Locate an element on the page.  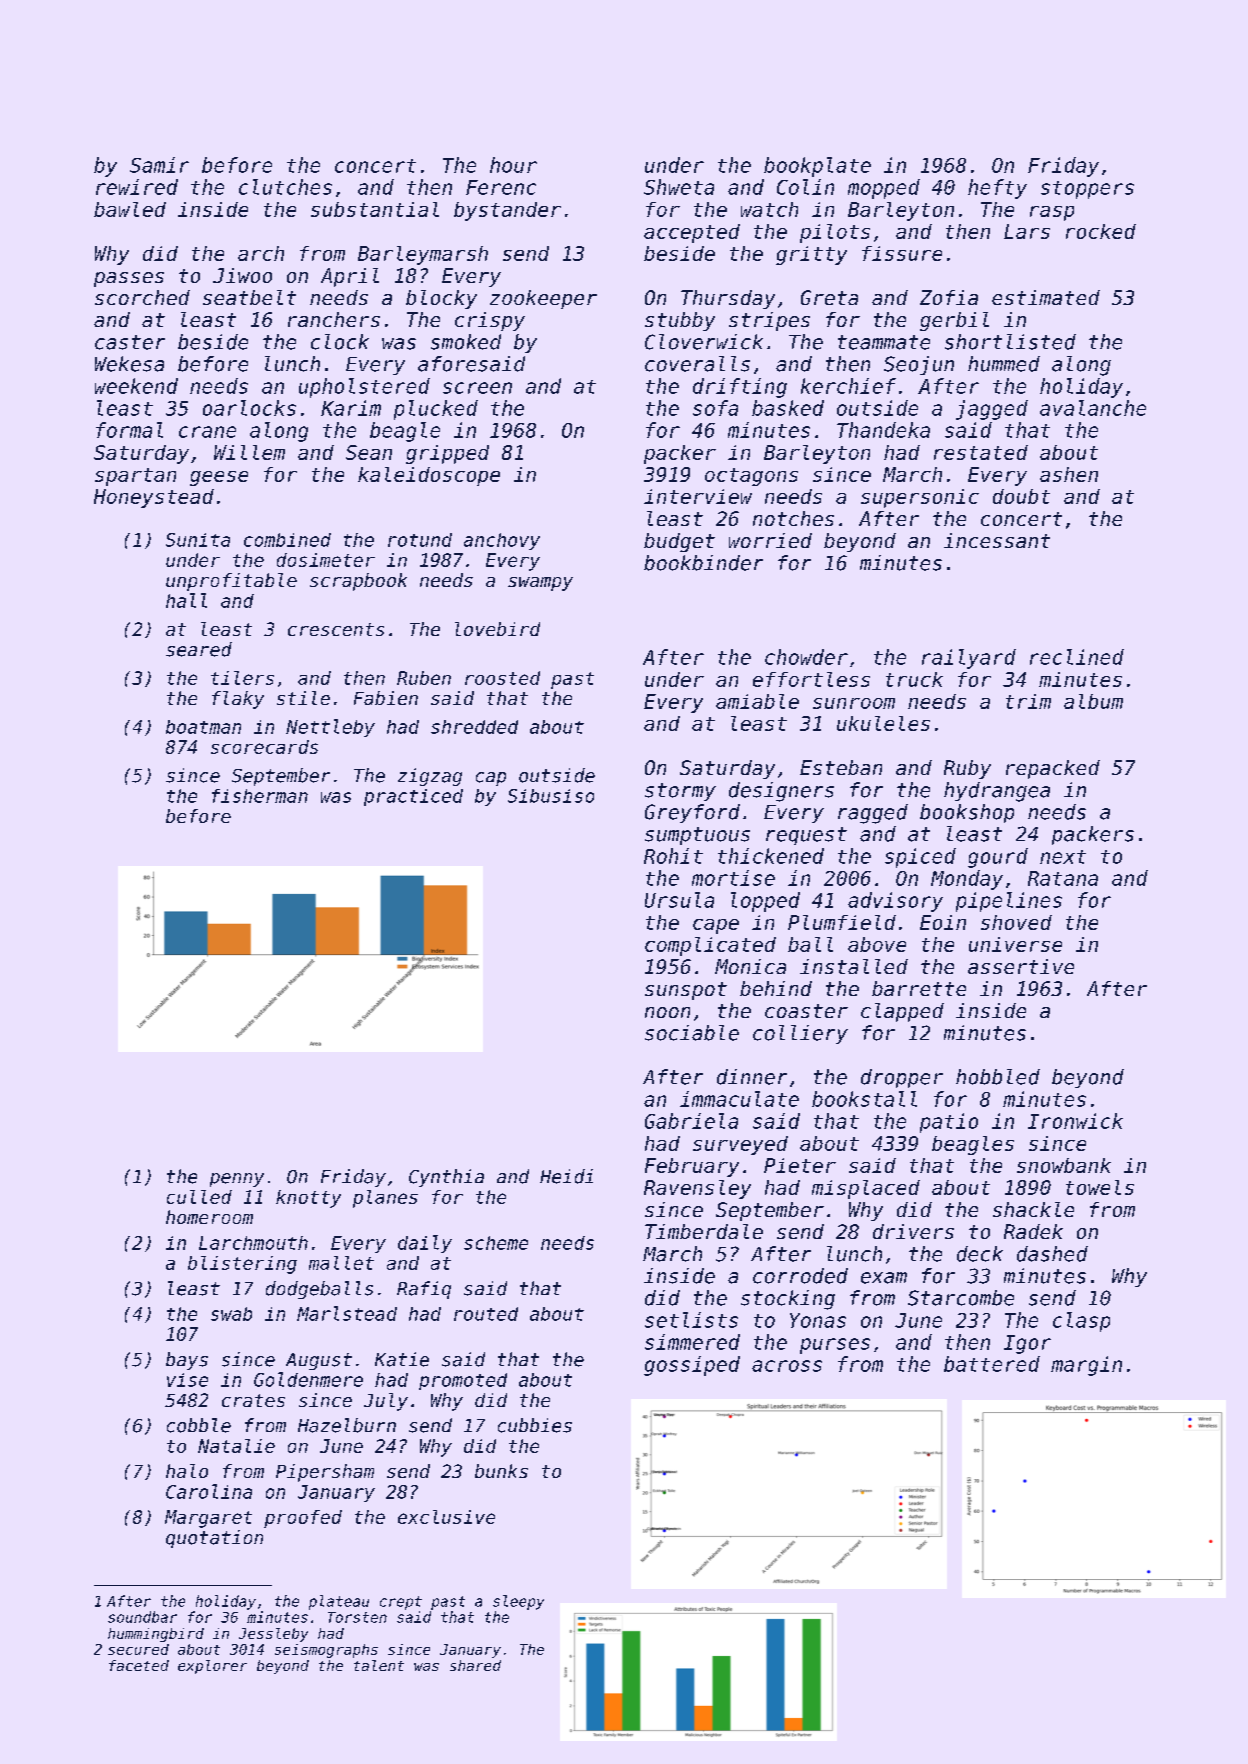
estimated is located at coordinates (1046, 297).
